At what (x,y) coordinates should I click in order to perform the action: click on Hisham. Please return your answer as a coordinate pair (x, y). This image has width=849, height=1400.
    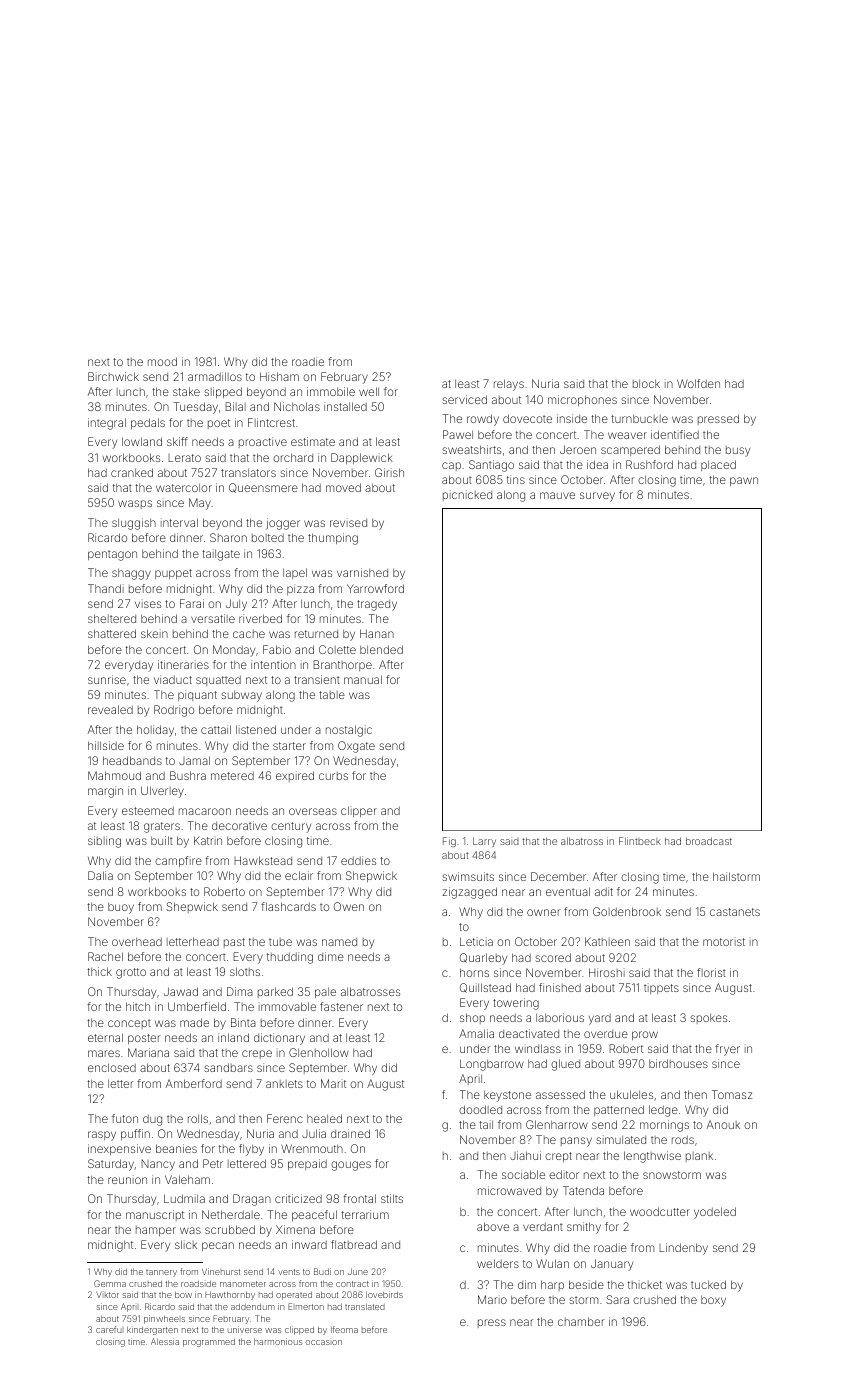
    Looking at the image, I should click on (279, 376).
